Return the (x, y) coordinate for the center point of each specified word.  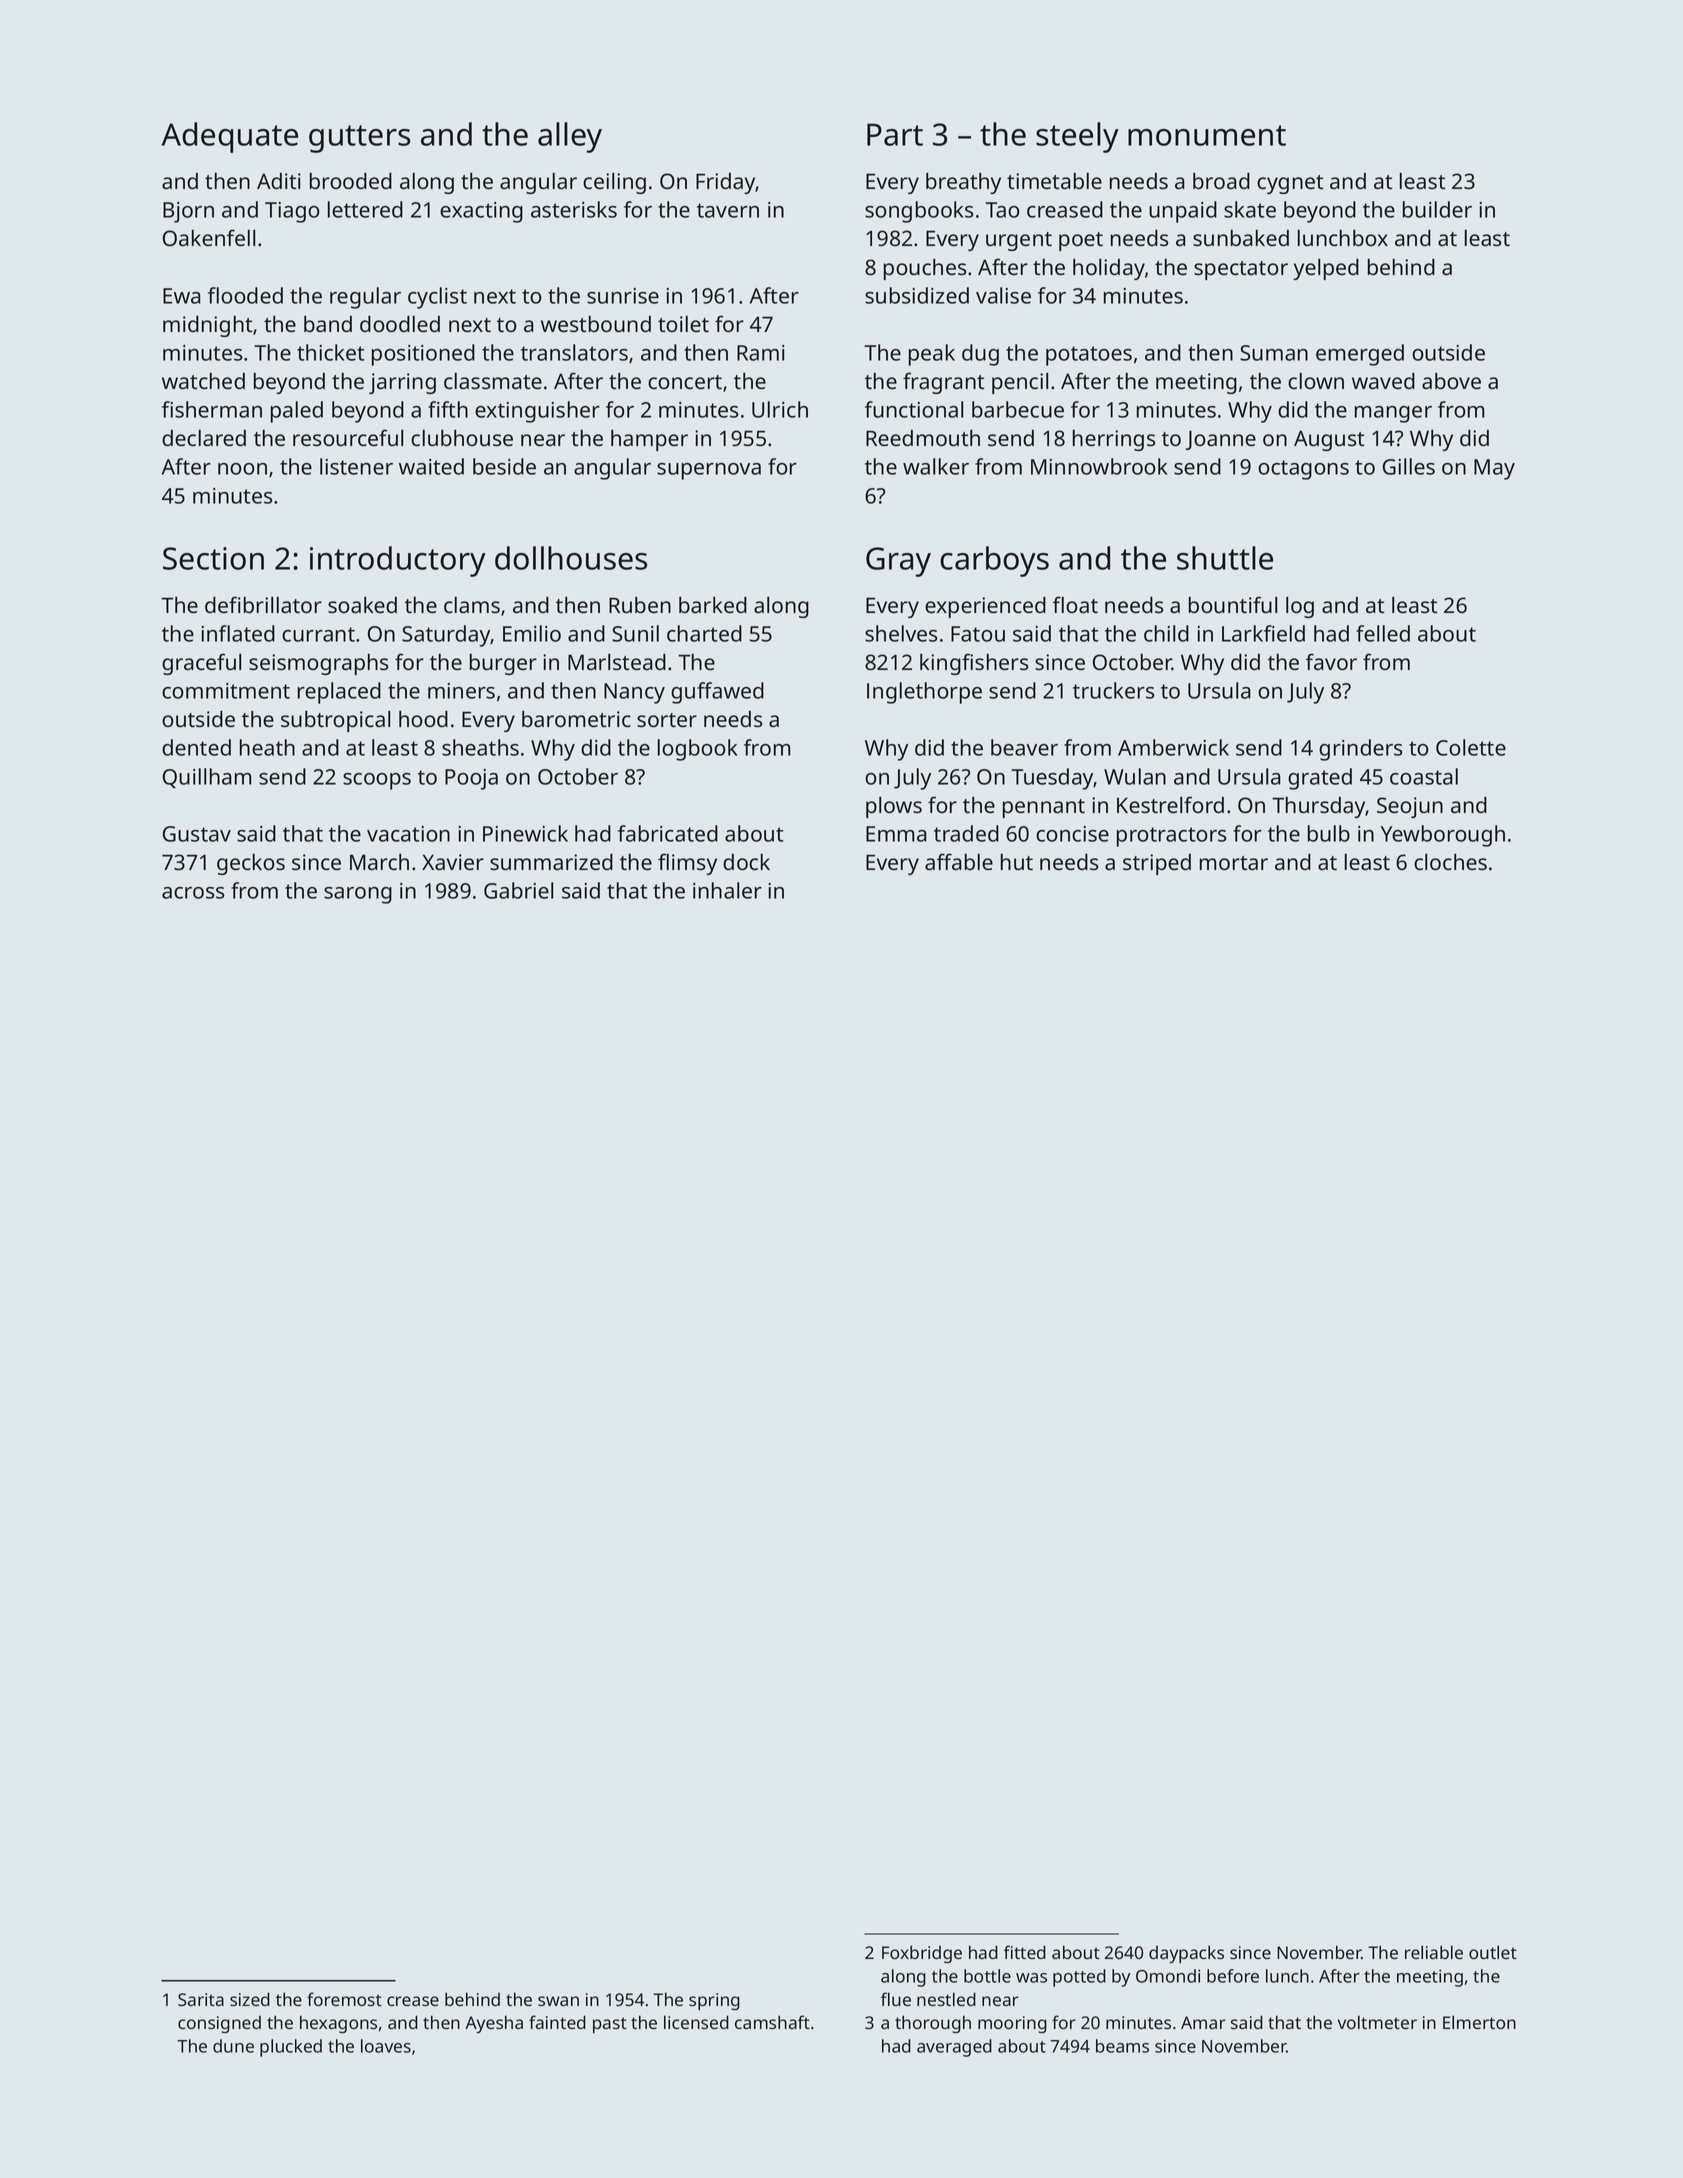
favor (1331, 661)
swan (558, 2001)
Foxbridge (922, 1954)
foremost (344, 1999)
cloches (1450, 861)
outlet (1493, 1952)
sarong (358, 895)
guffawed (717, 693)
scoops (377, 781)
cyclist (437, 298)
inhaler (727, 890)
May (1494, 469)
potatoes (1089, 356)
